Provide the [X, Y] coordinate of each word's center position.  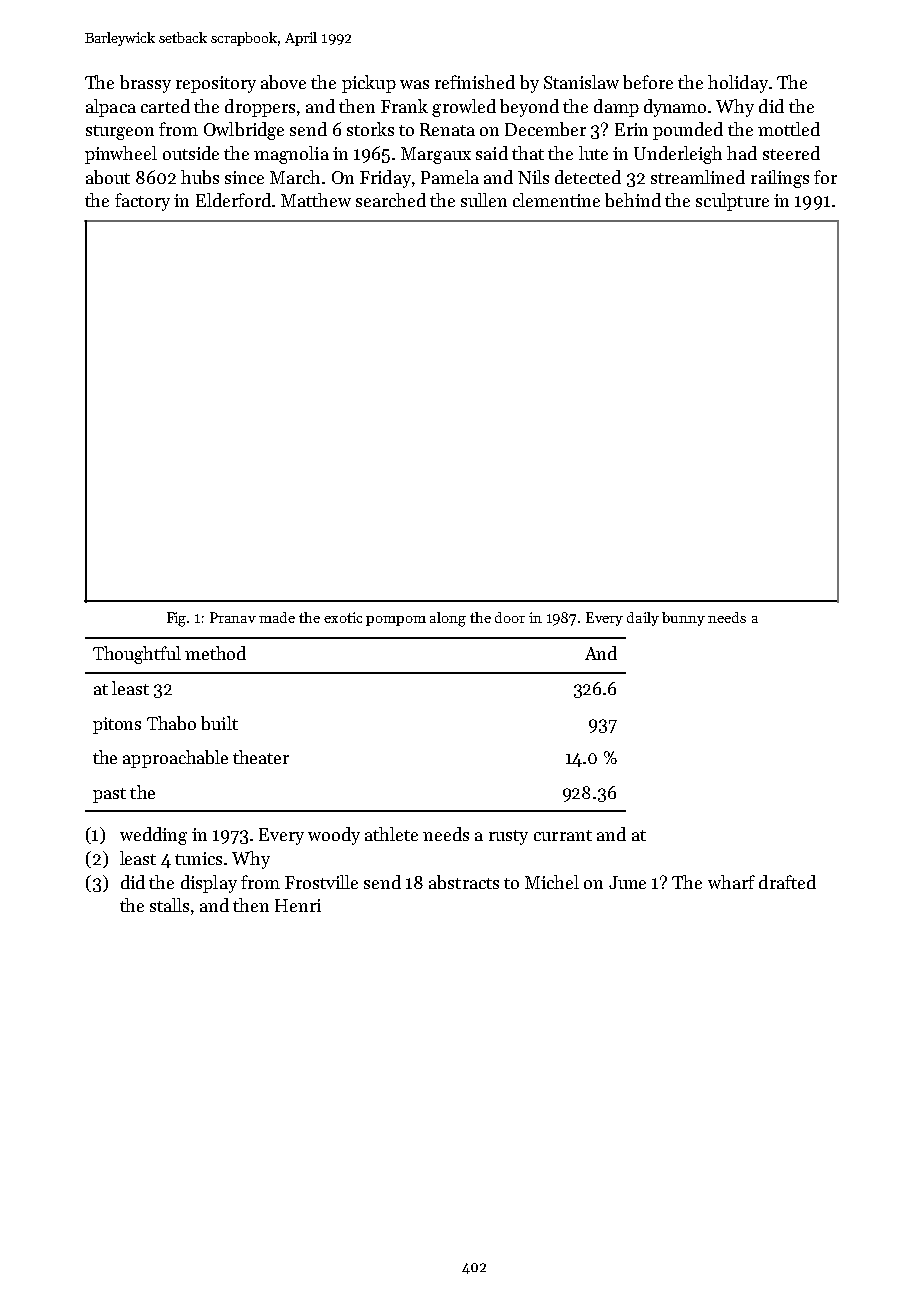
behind [633, 200]
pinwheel [121, 155]
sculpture [732, 202]
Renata [447, 129]
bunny [683, 619]
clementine [556, 200]
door [510, 617]
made [277, 617]
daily [643, 619]
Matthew [316, 200]
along [448, 619]
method [215, 653]
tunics [198, 858]
